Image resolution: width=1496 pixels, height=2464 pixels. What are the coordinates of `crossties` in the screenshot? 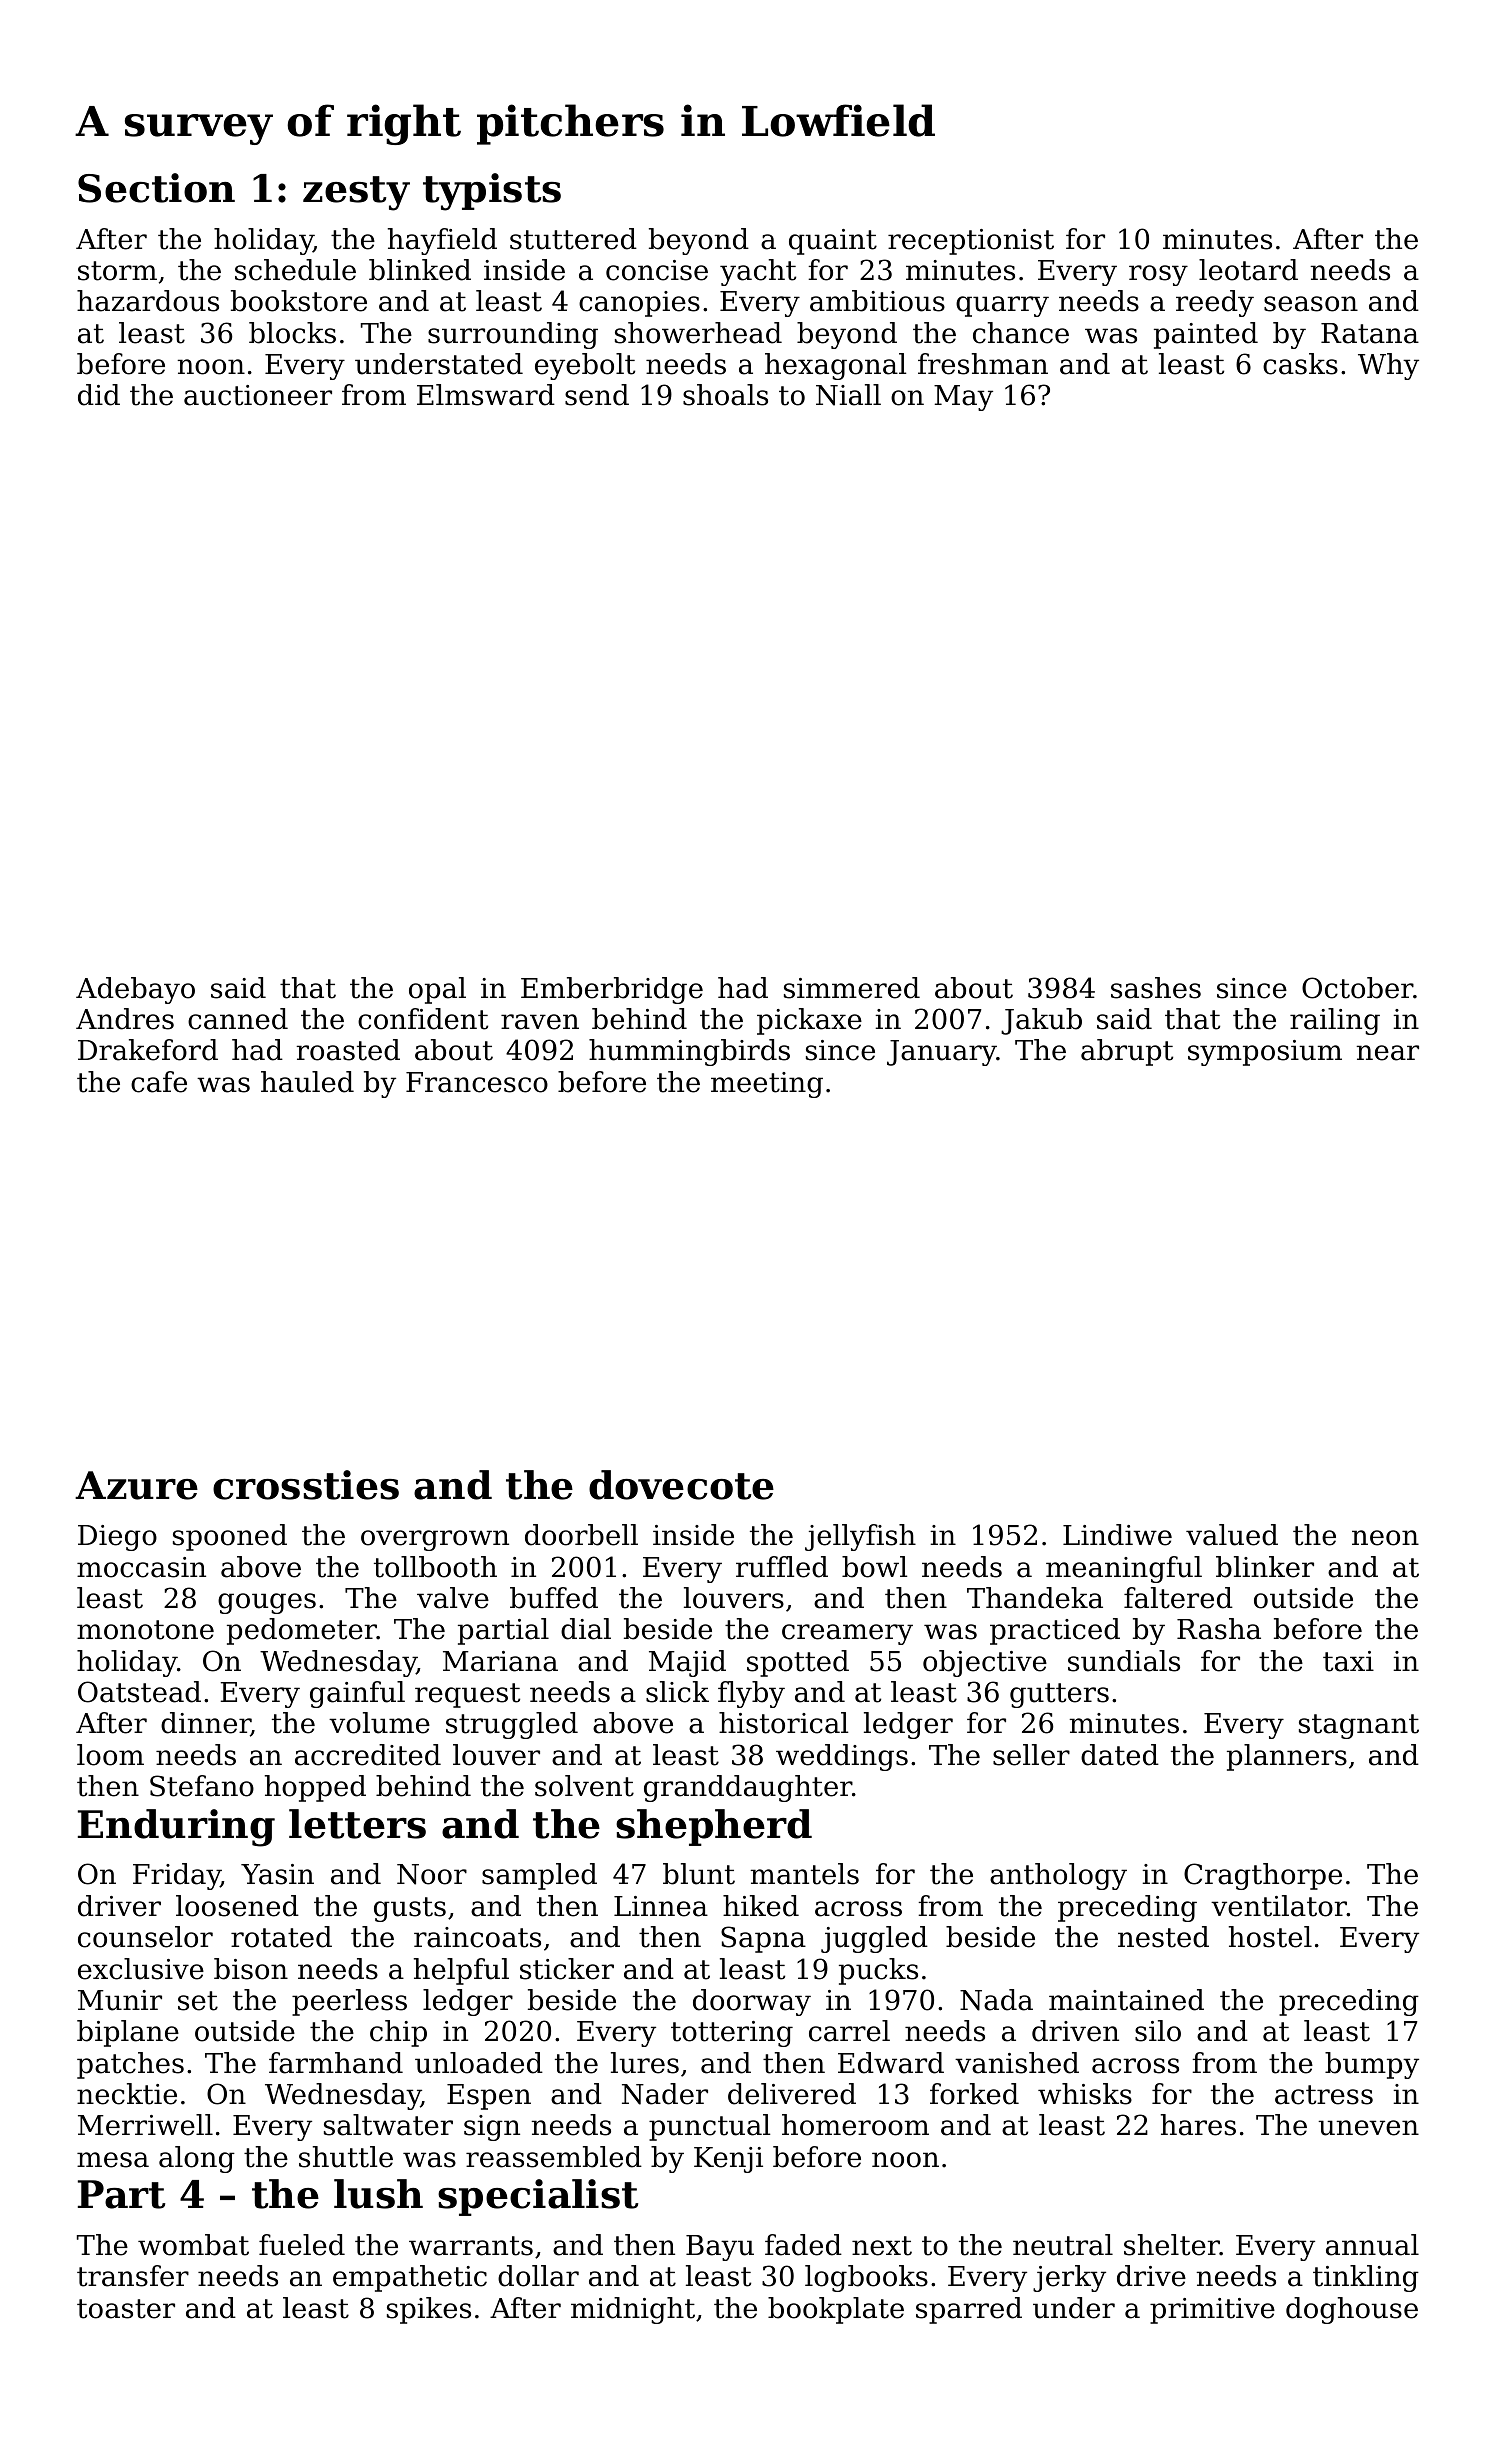 It's located at (306, 1485).
